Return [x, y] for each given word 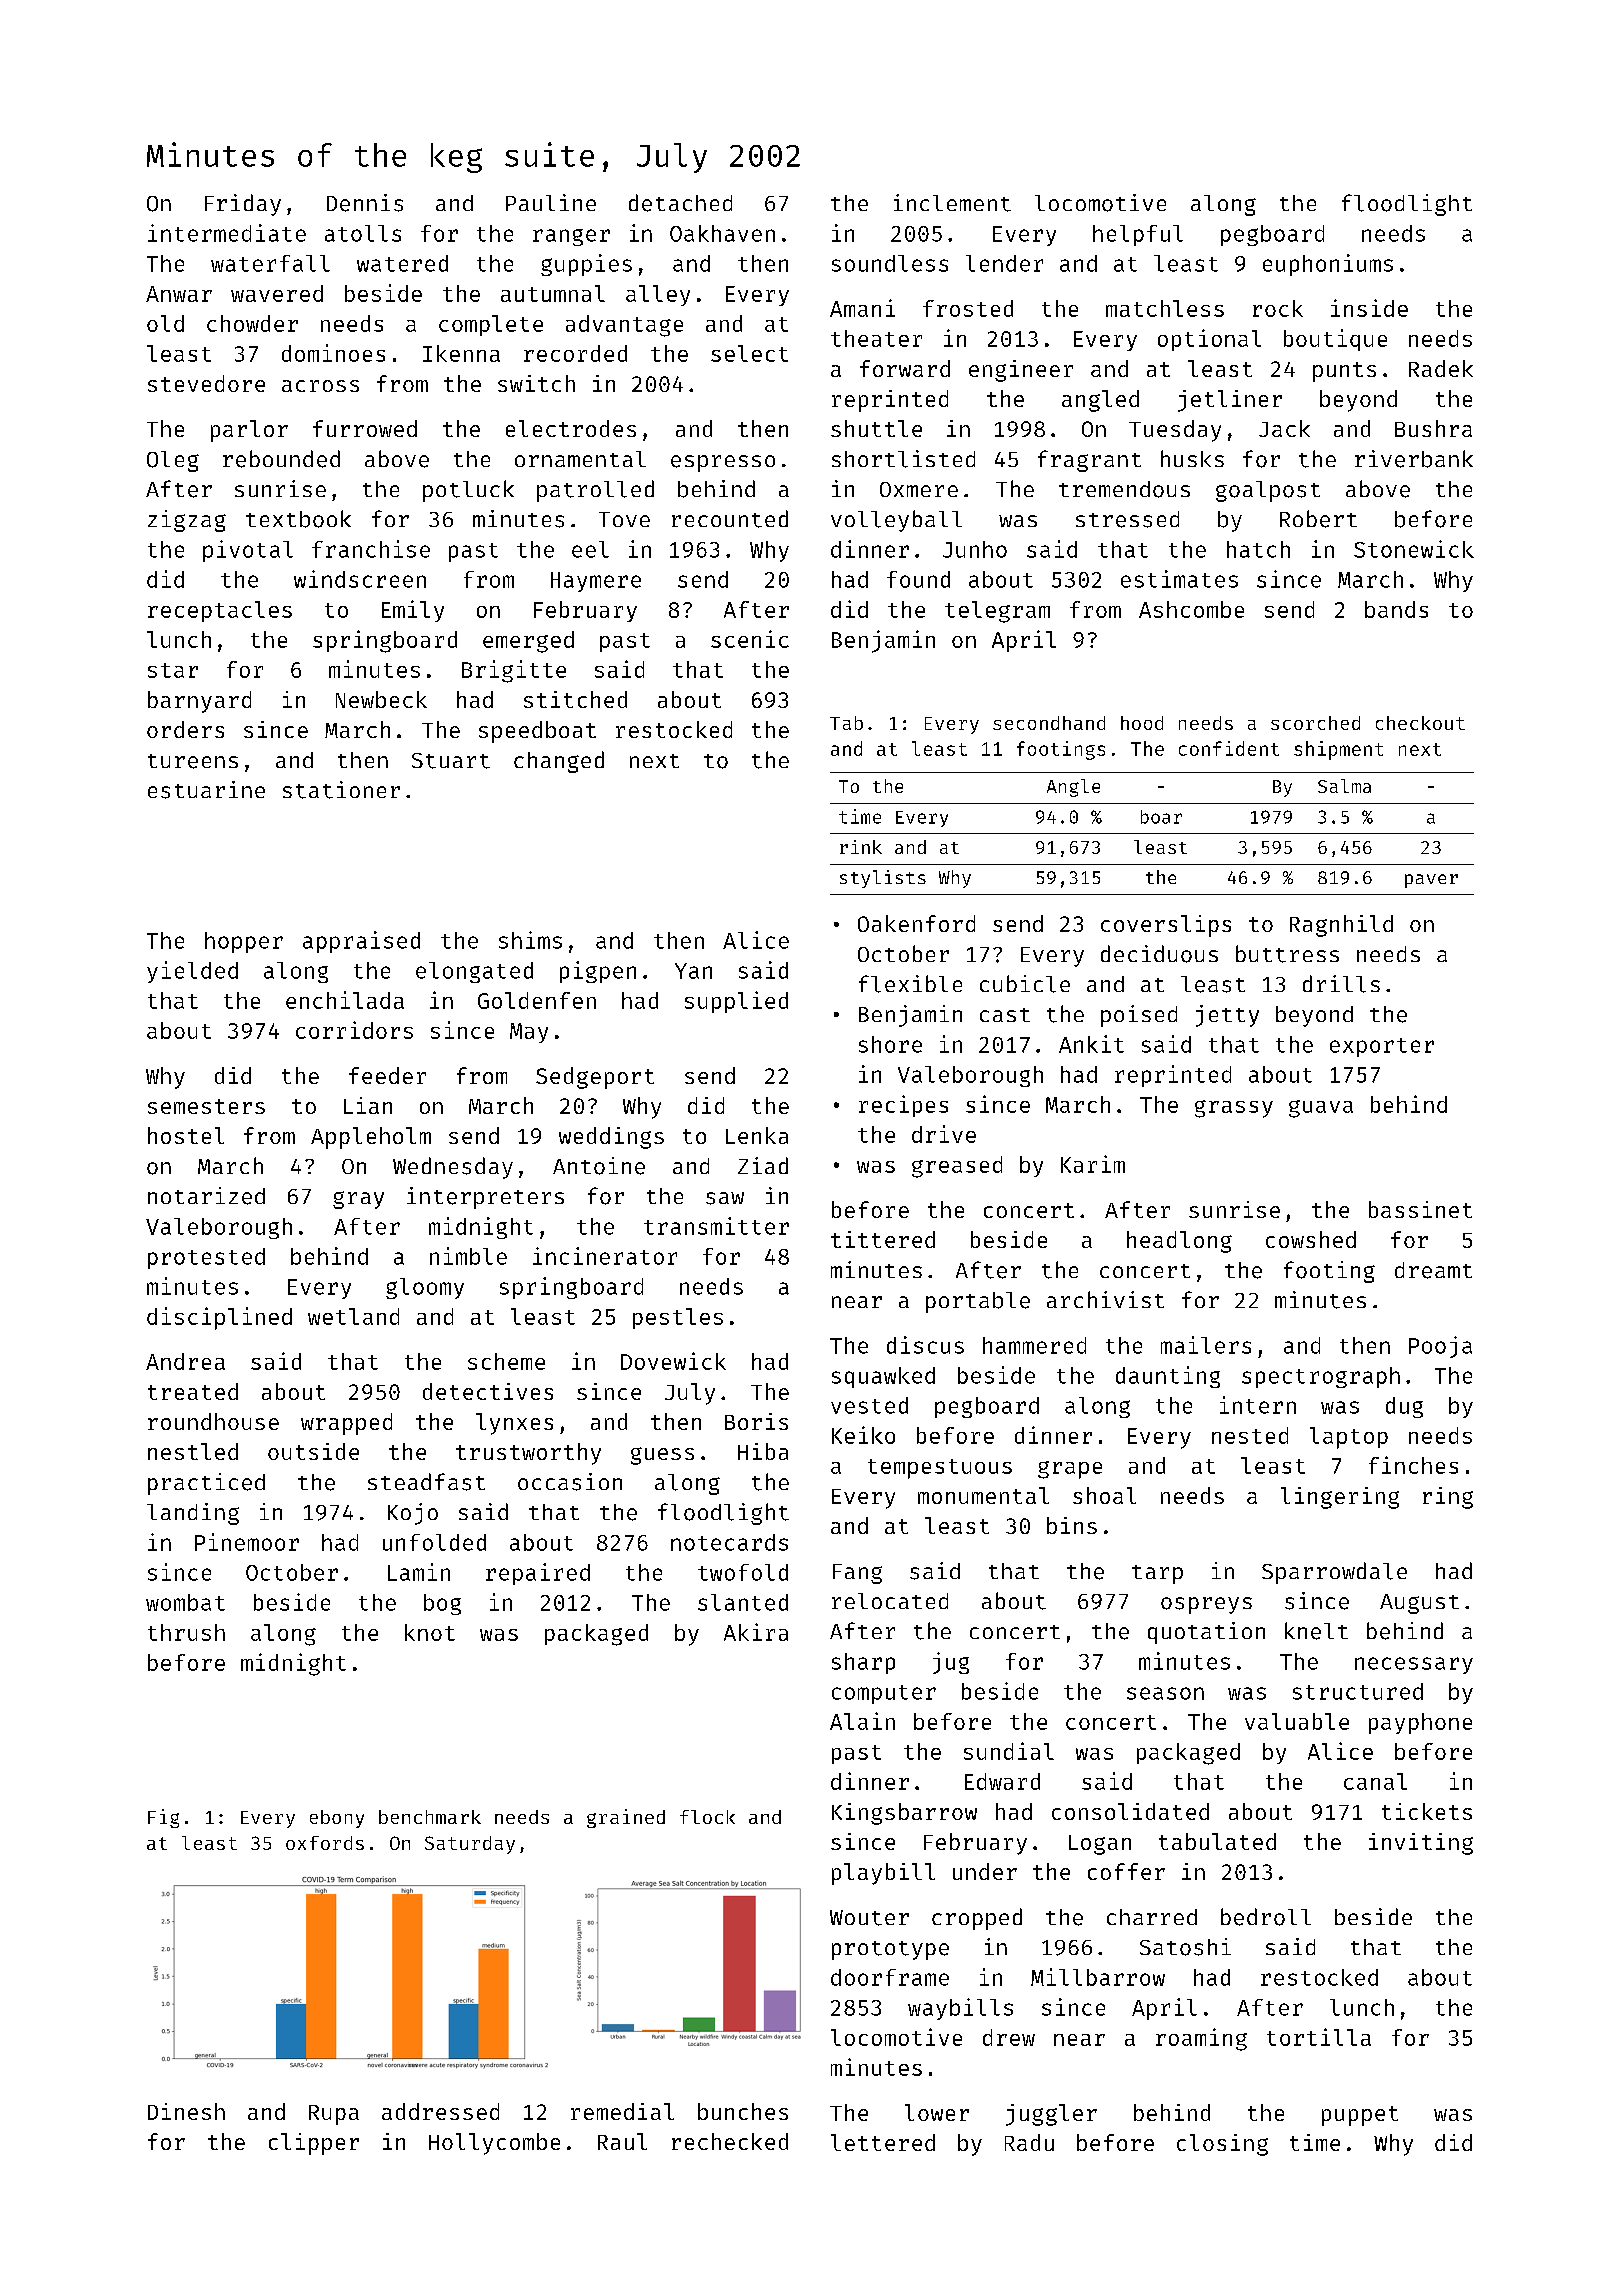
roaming [1201, 2039]
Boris [756, 1421]
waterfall [270, 263]
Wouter [869, 1918]
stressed [1127, 519]
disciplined [219, 1318]
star [173, 670]
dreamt [1433, 1270]
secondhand [1049, 723]
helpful [1138, 235]
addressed [440, 2111]
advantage [624, 326]
